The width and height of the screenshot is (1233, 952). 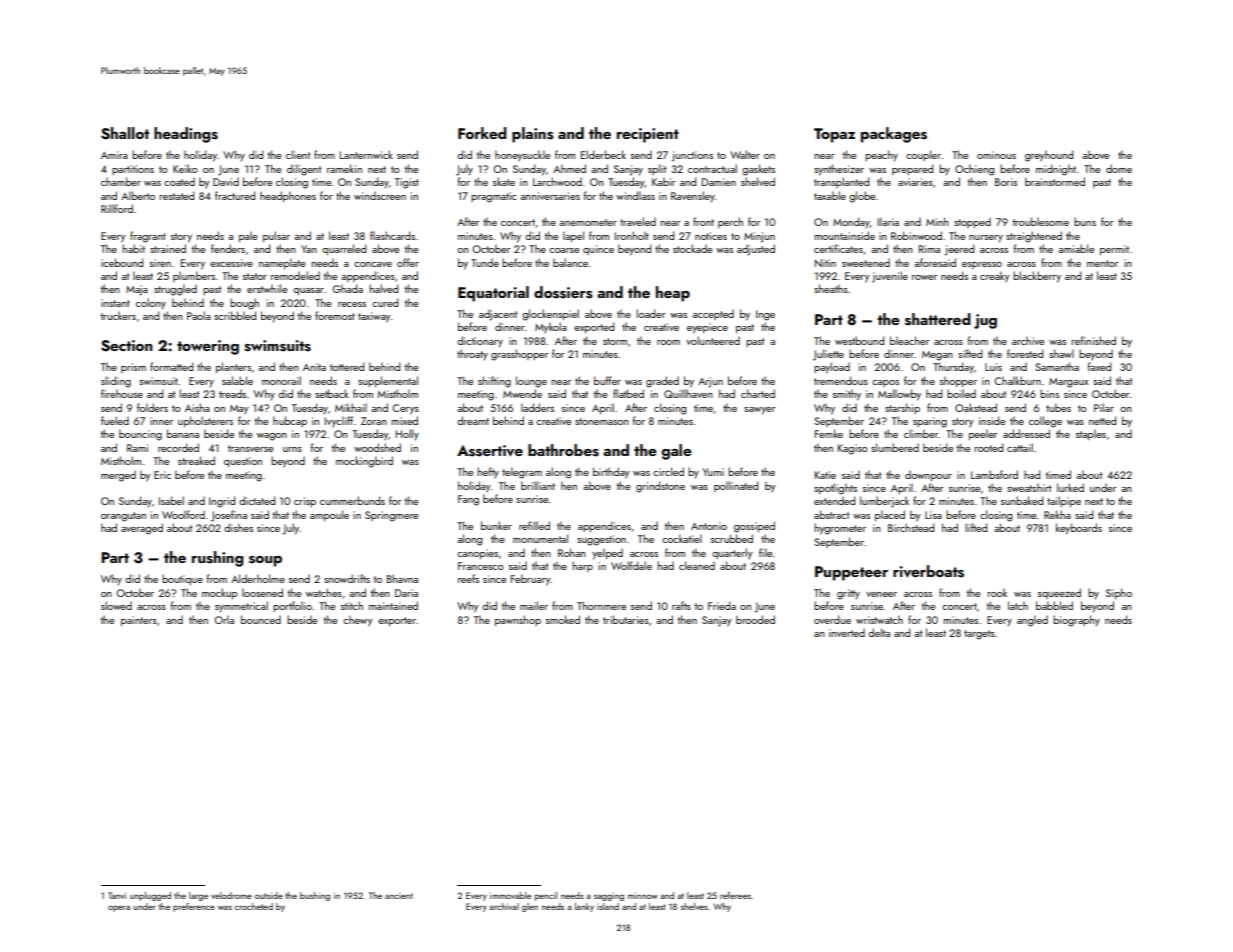 I want to click on biography, so click(x=1076, y=621).
